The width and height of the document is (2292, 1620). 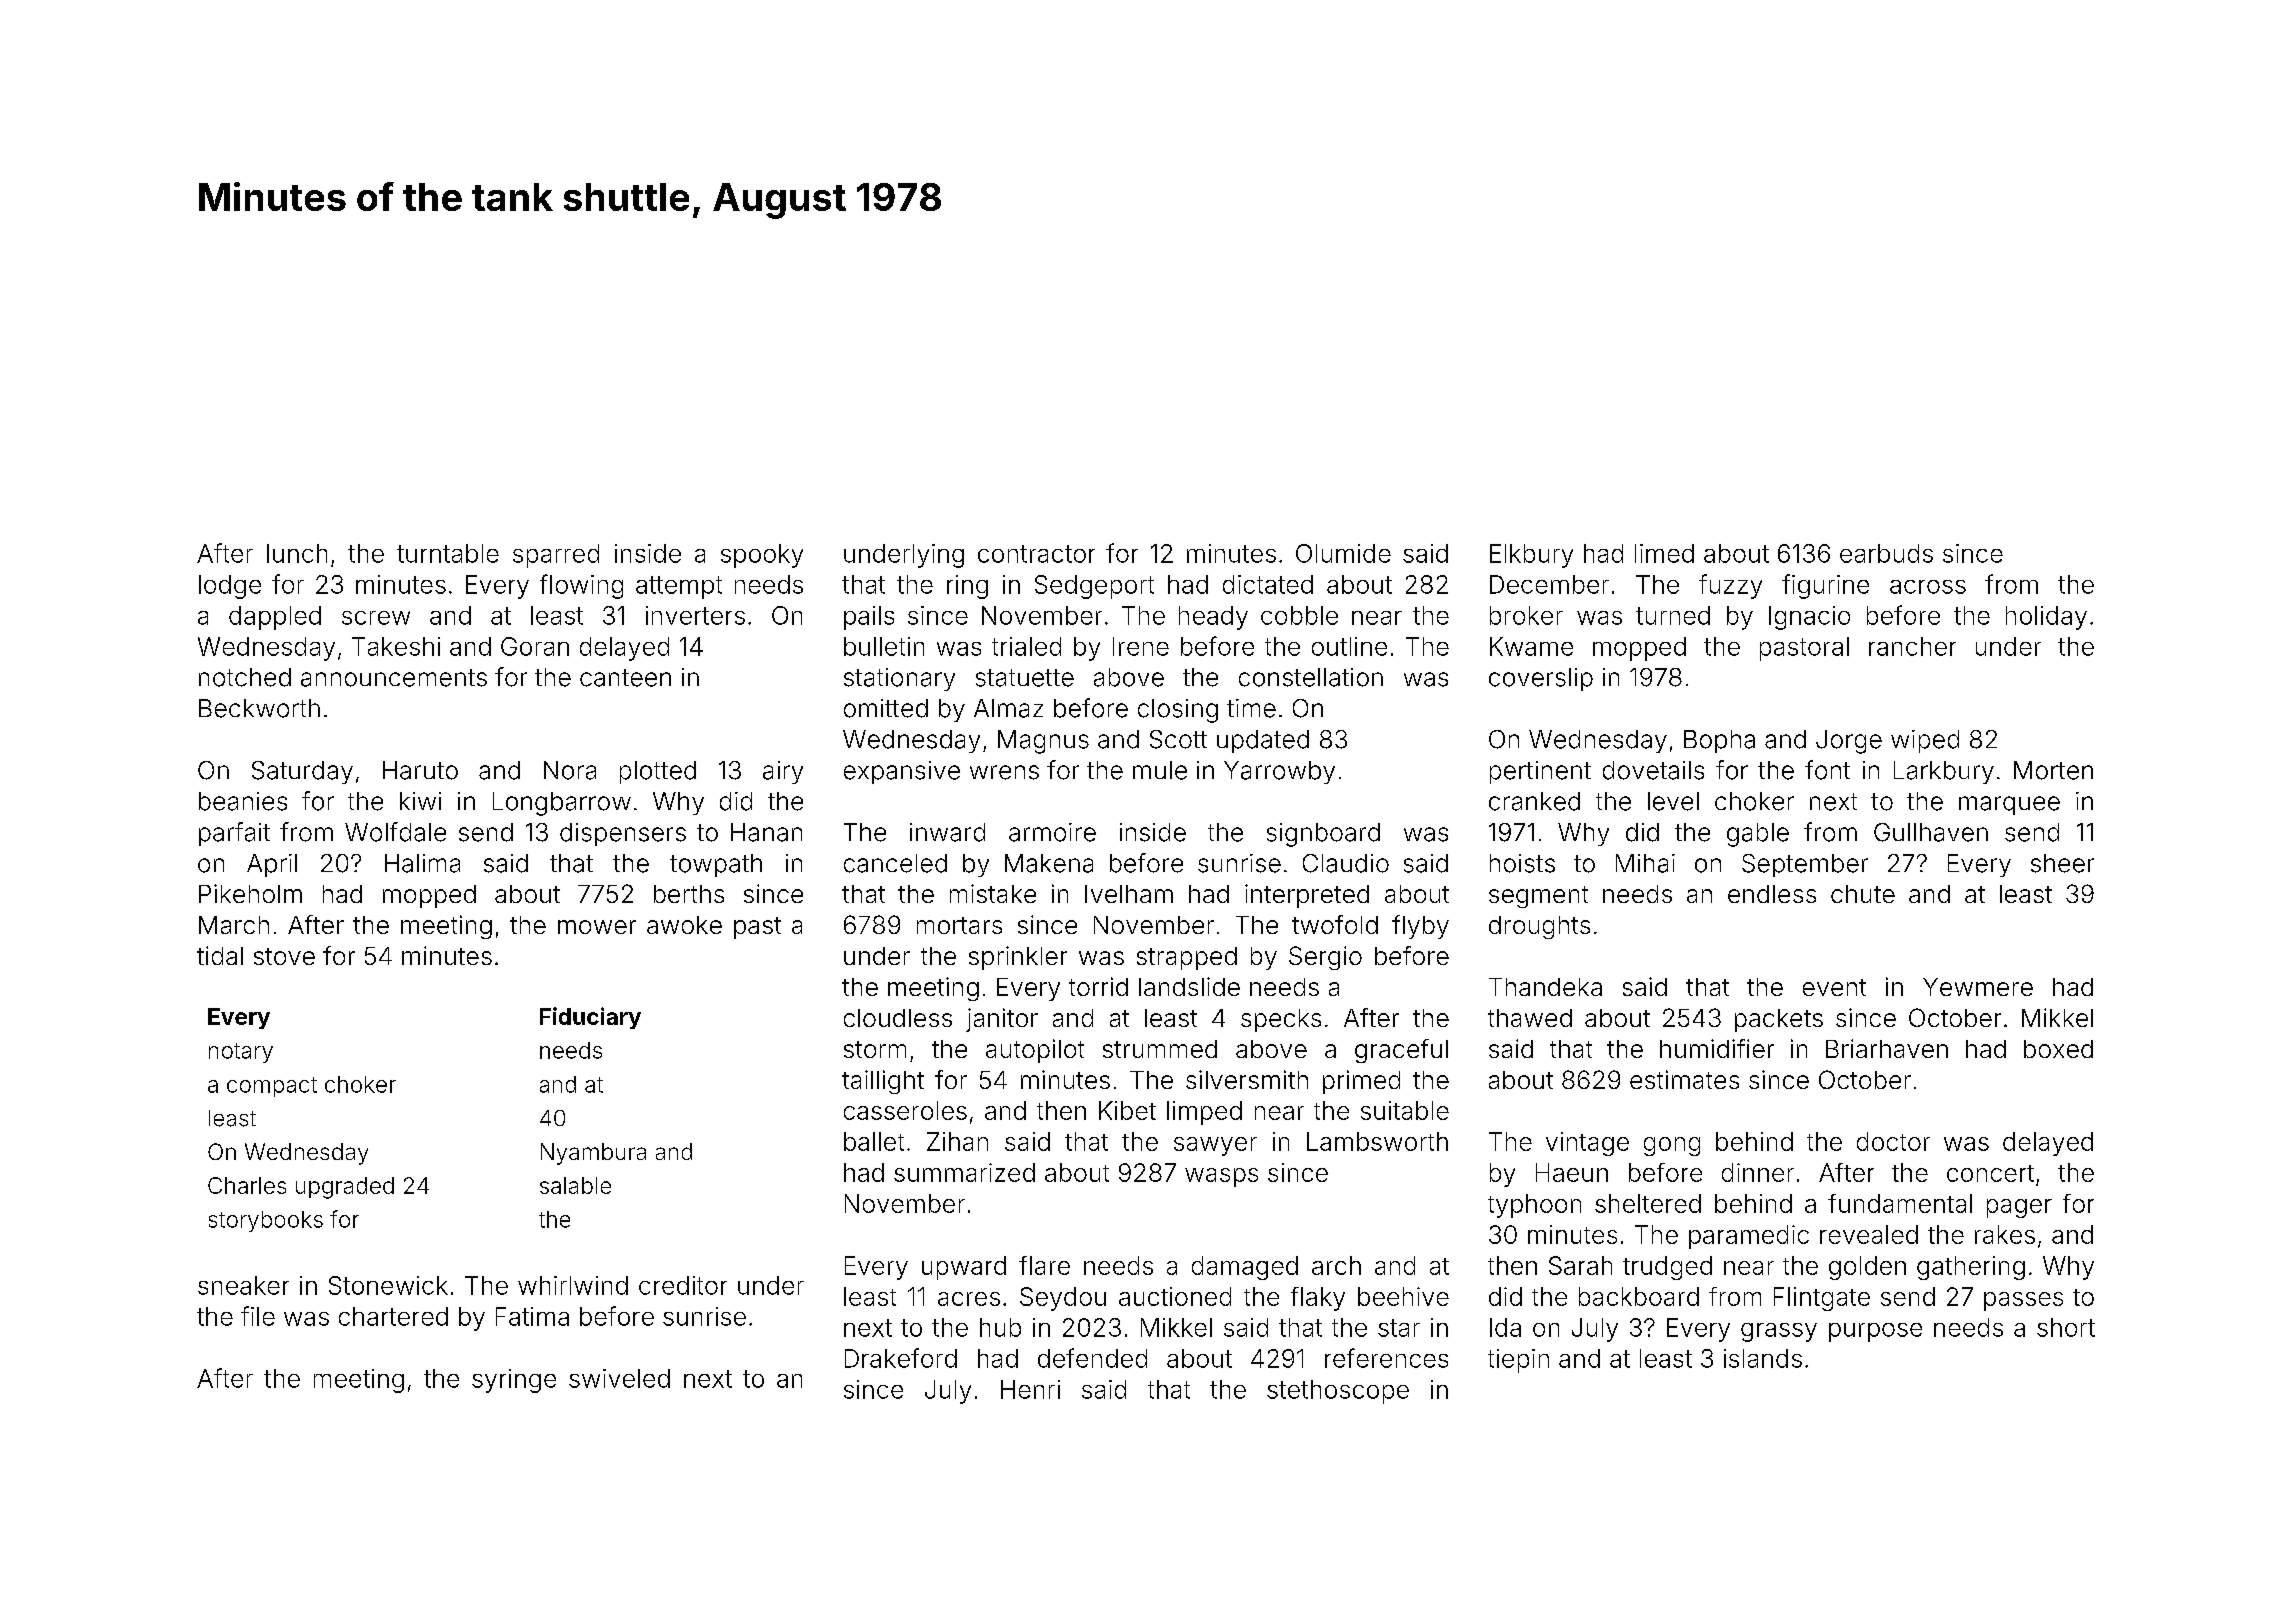 I want to click on parfait, so click(x=234, y=834).
